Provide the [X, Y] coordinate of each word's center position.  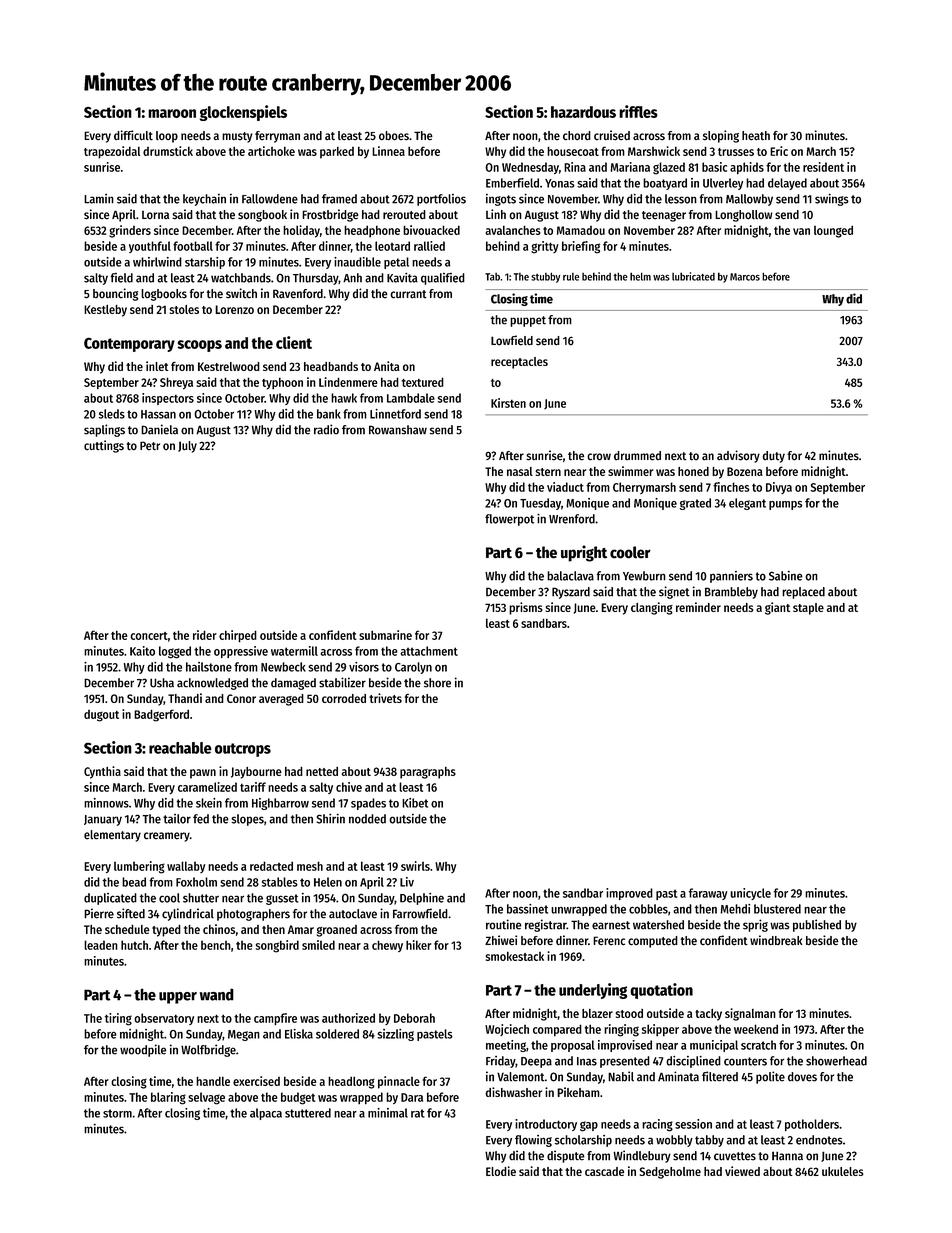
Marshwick [654, 151]
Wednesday [530, 168]
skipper [660, 1030]
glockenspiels [243, 113]
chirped [238, 636]
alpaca [266, 1114]
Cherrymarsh [644, 488]
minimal [388, 1113]
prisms [526, 608]
